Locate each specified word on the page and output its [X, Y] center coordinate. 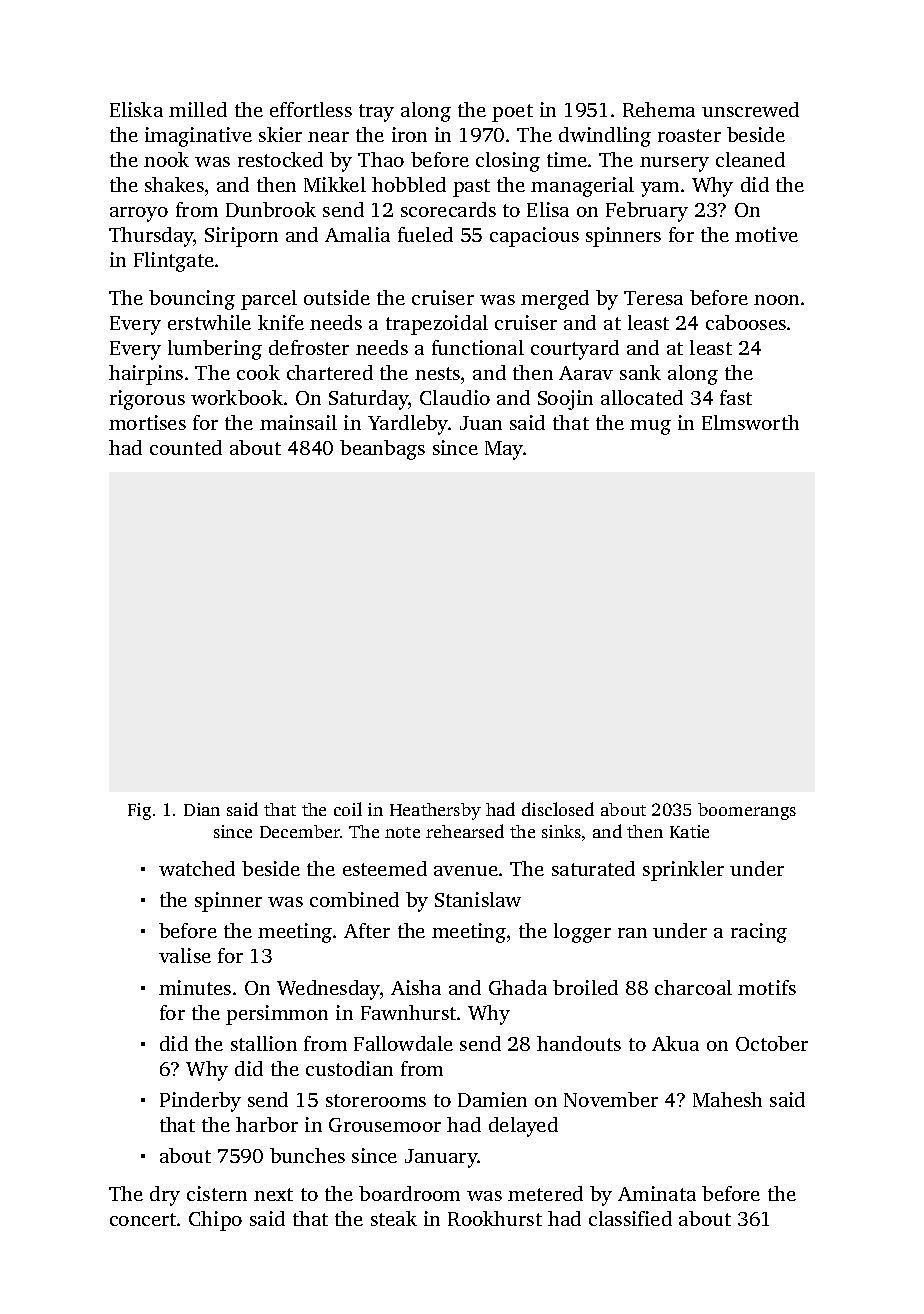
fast [736, 397]
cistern [217, 1193]
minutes [195, 987]
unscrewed [750, 109]
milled [198, 109]
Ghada [518, 987]
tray [376, 113]
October [772, 1043]
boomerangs [747, 811]
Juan [481, 423]
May [504, 450]
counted [186, 447]
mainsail [298, 422]
